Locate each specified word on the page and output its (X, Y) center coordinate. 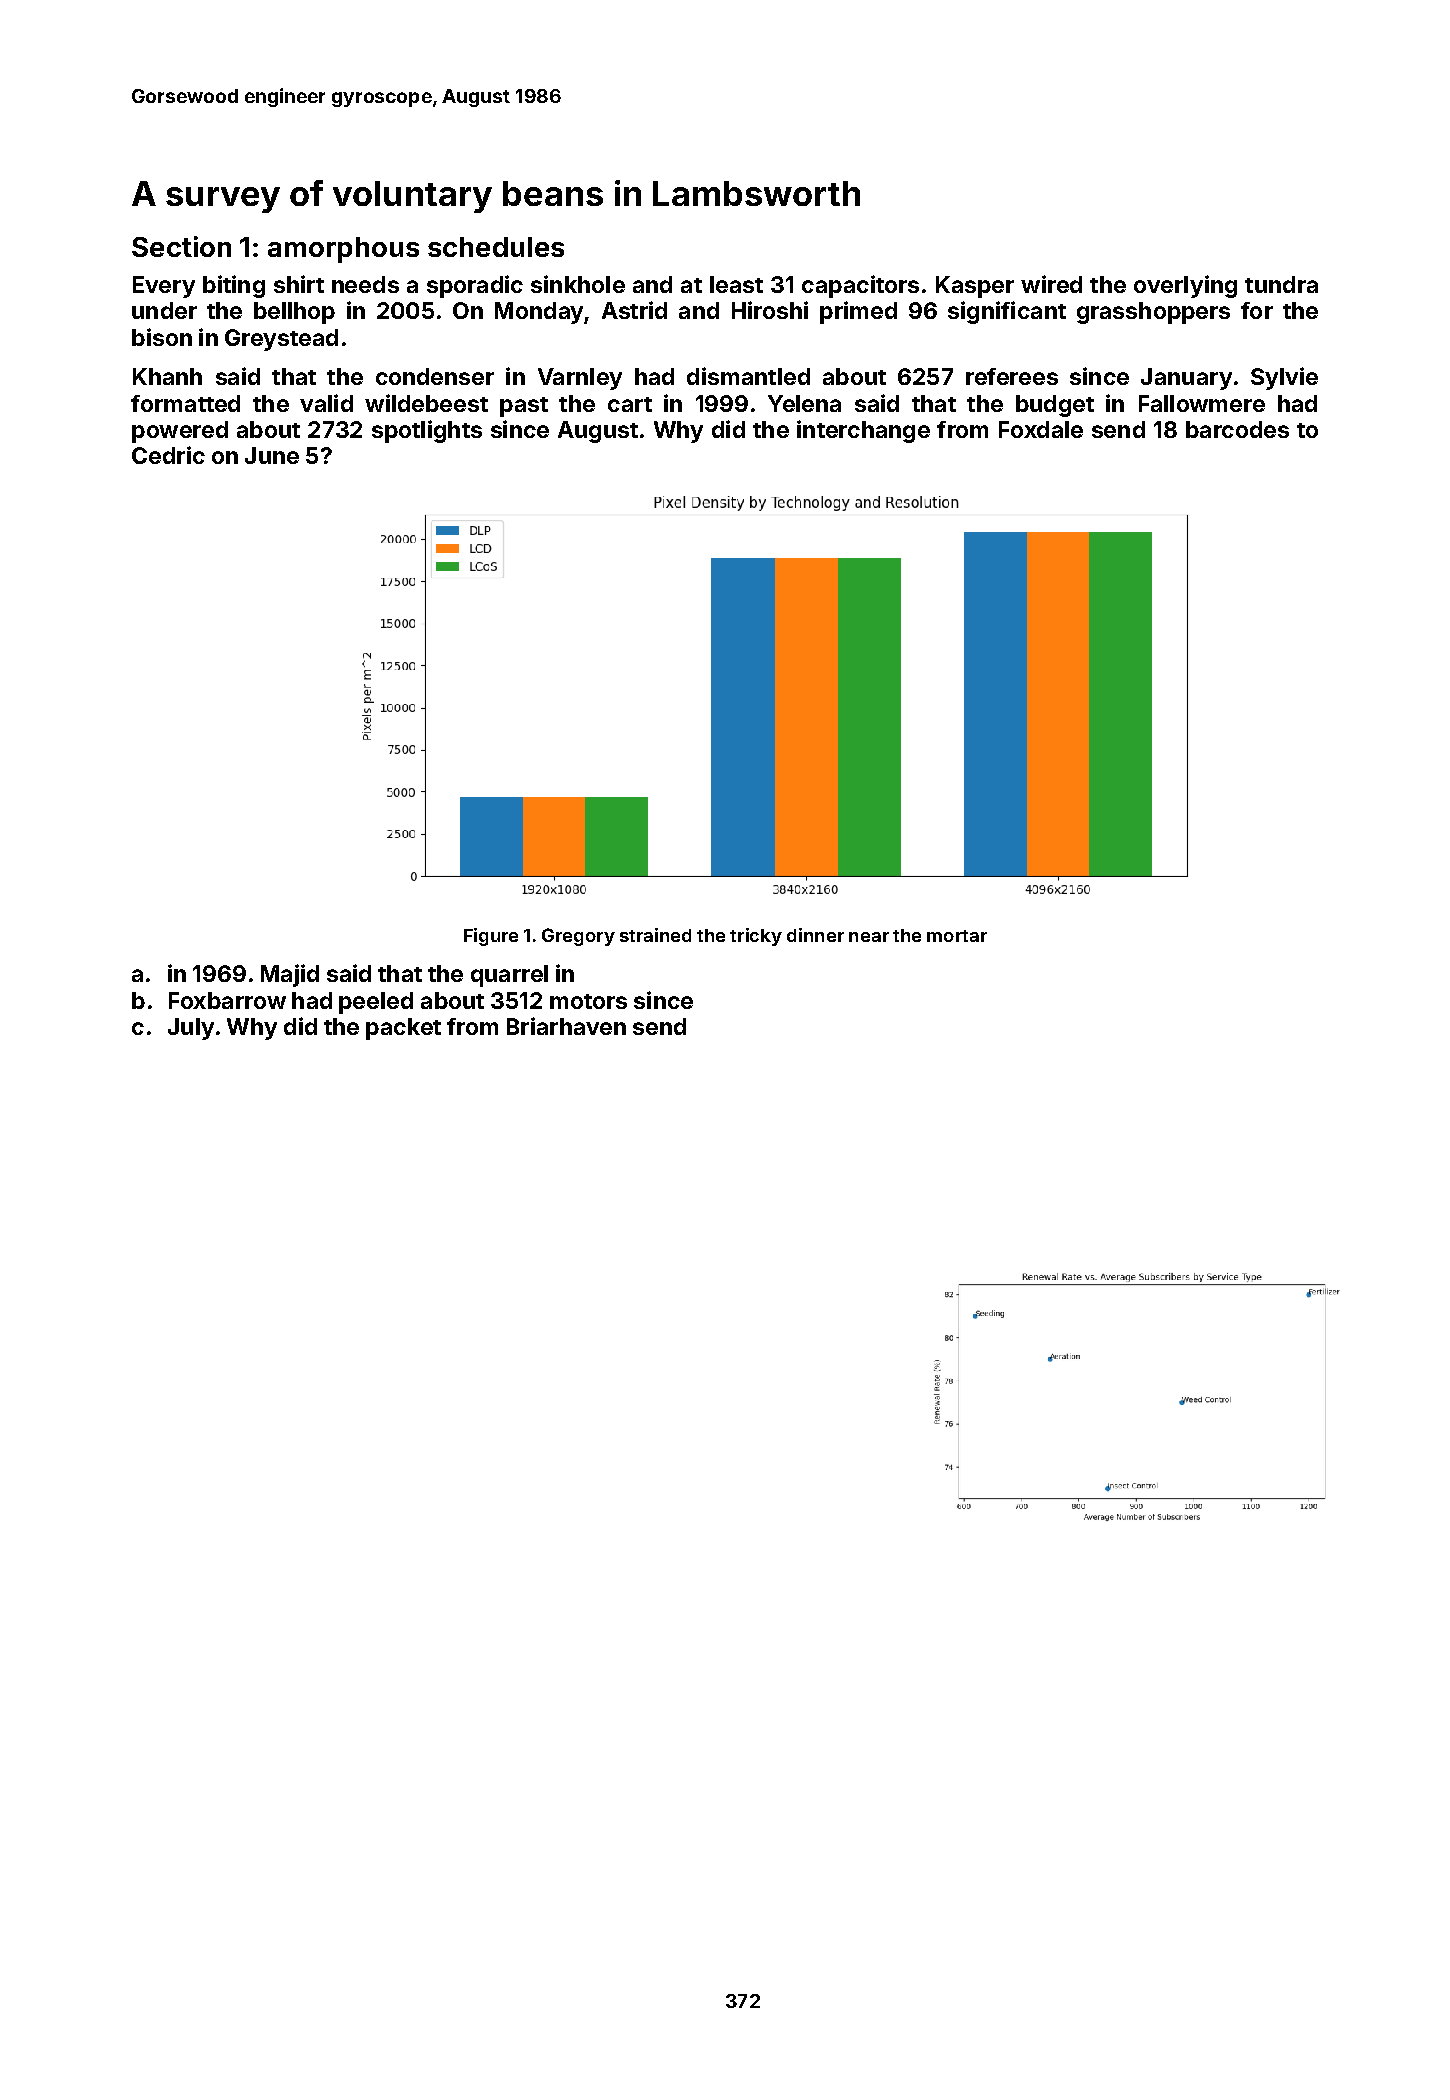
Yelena (804, 403)
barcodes (1237, 429)
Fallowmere (1202, 403)
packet (403, 1029)
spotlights (427, 431)
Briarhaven (566, 1026)
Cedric (168, 455)
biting (234, 286)
